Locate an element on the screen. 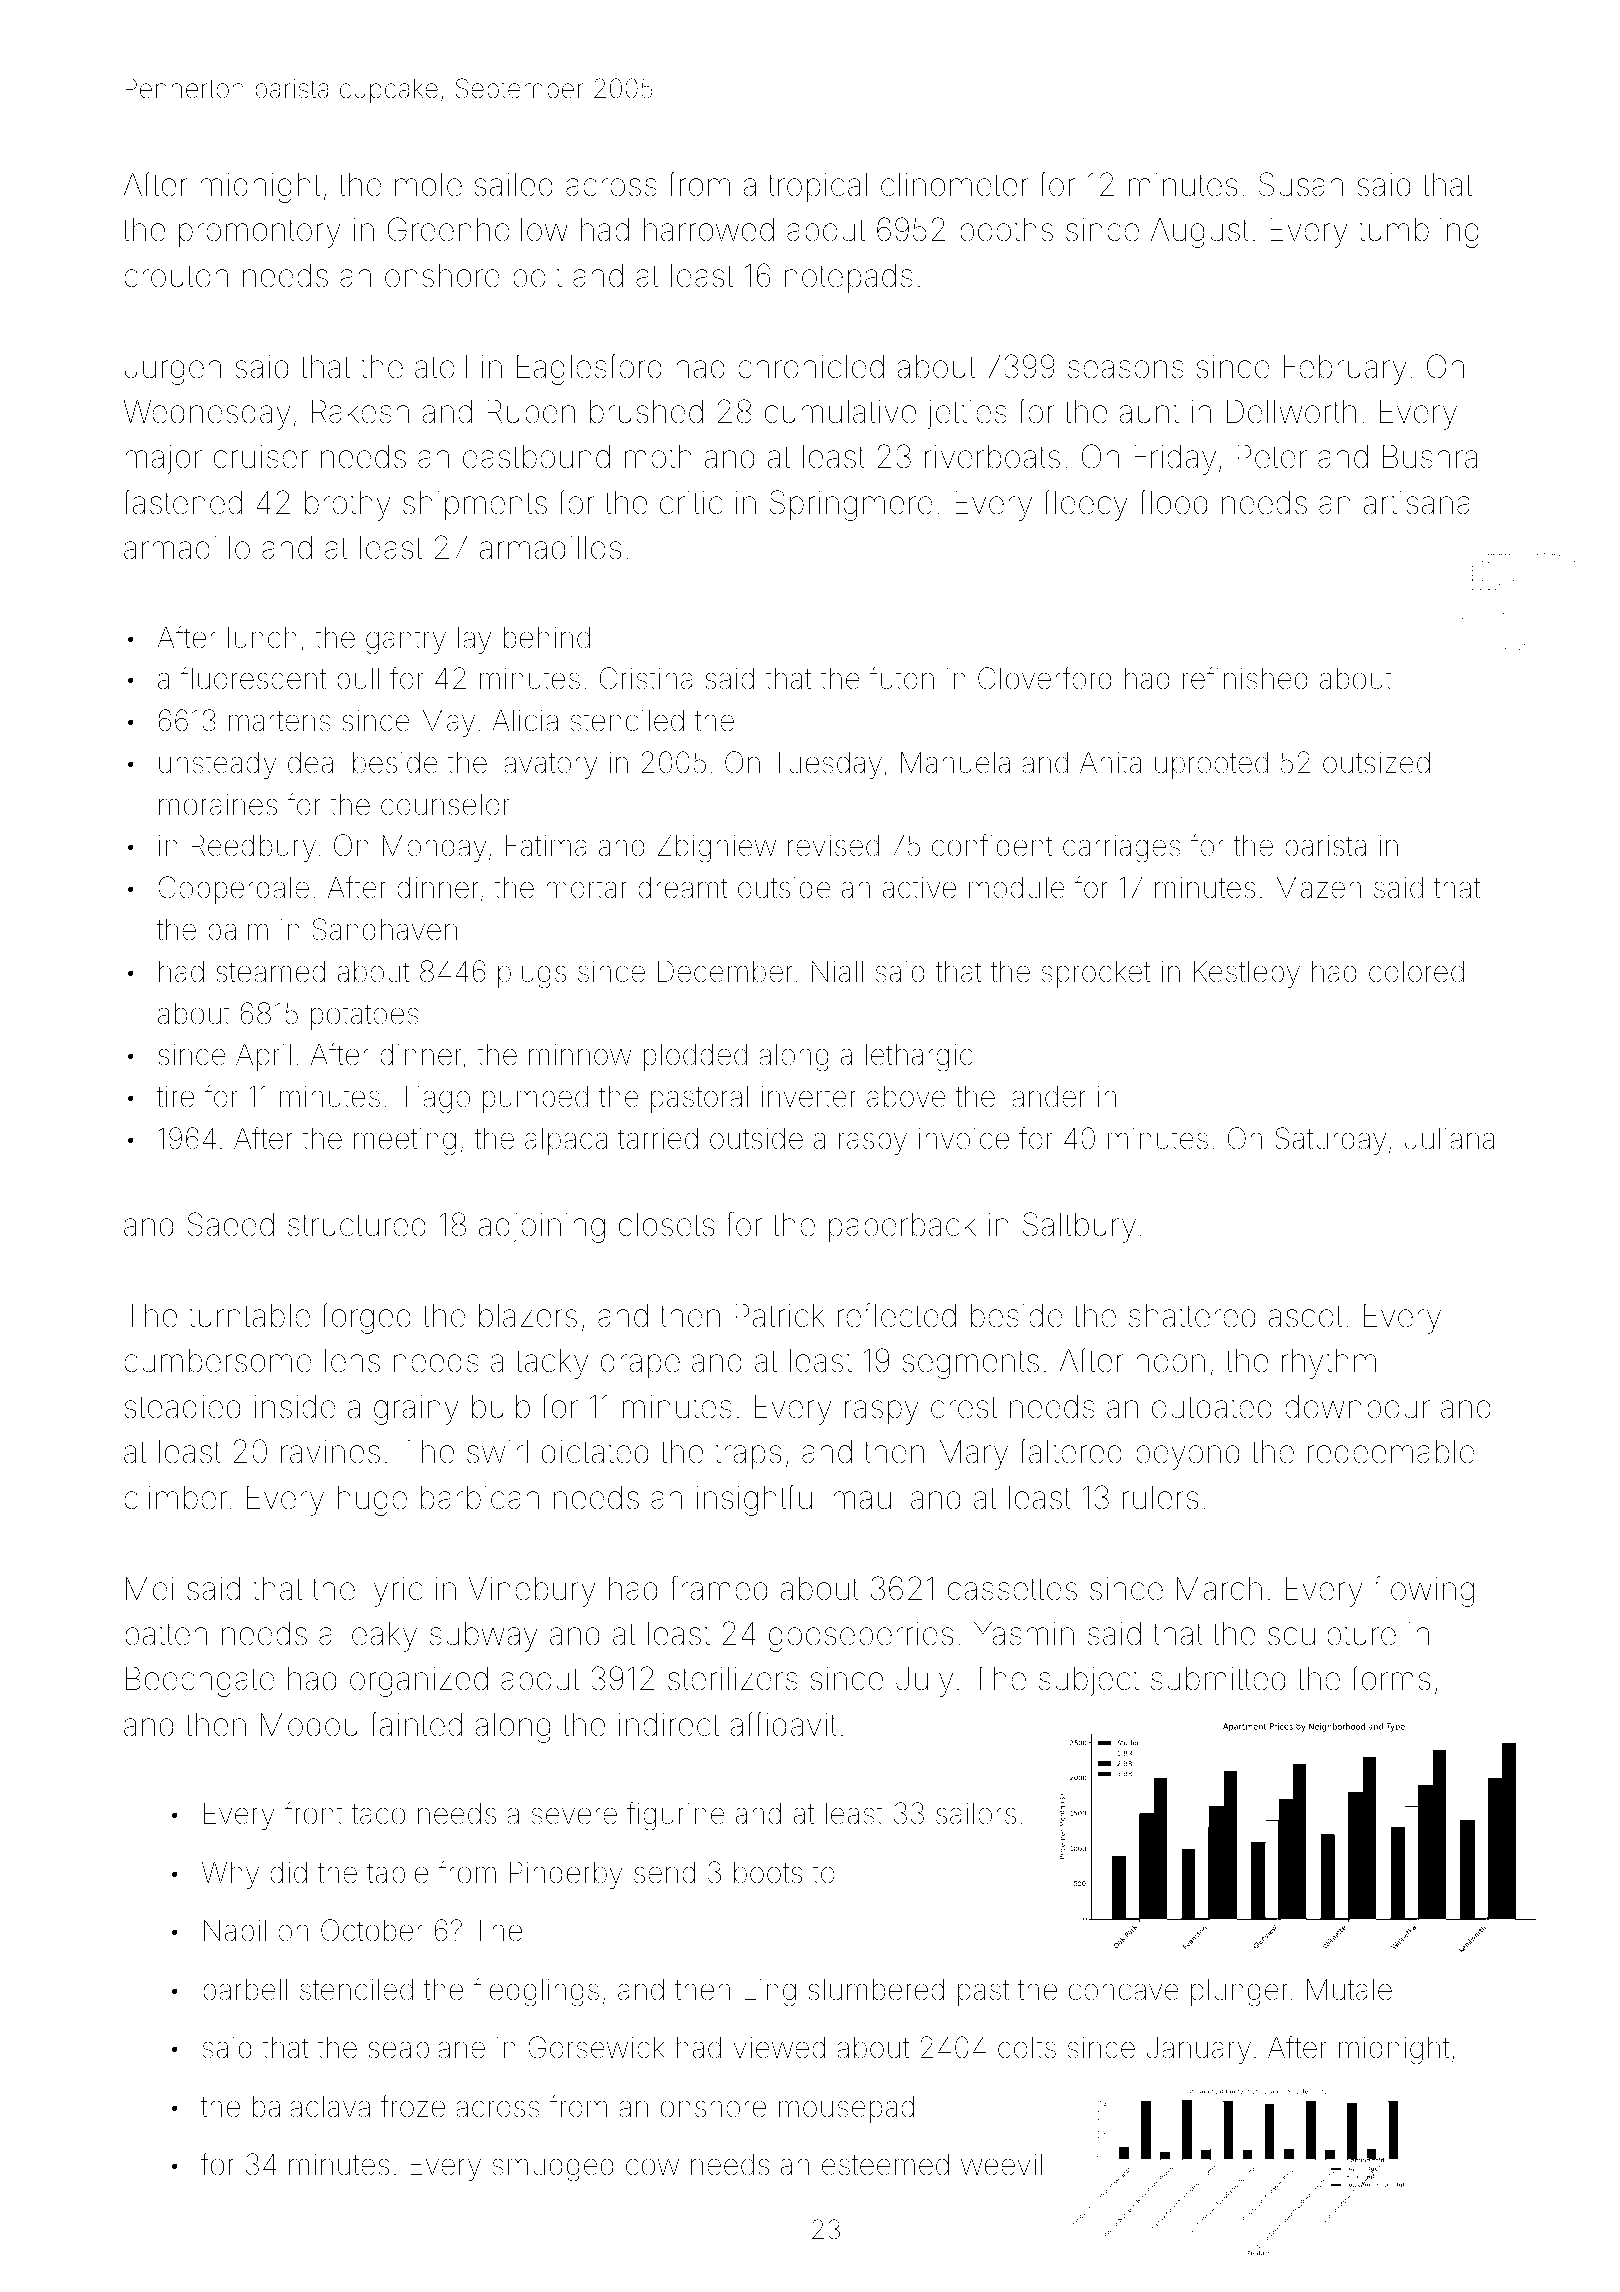 The height and width of the screenshot is (2292, 1620). crouton is located at coordinates (176, 276).
